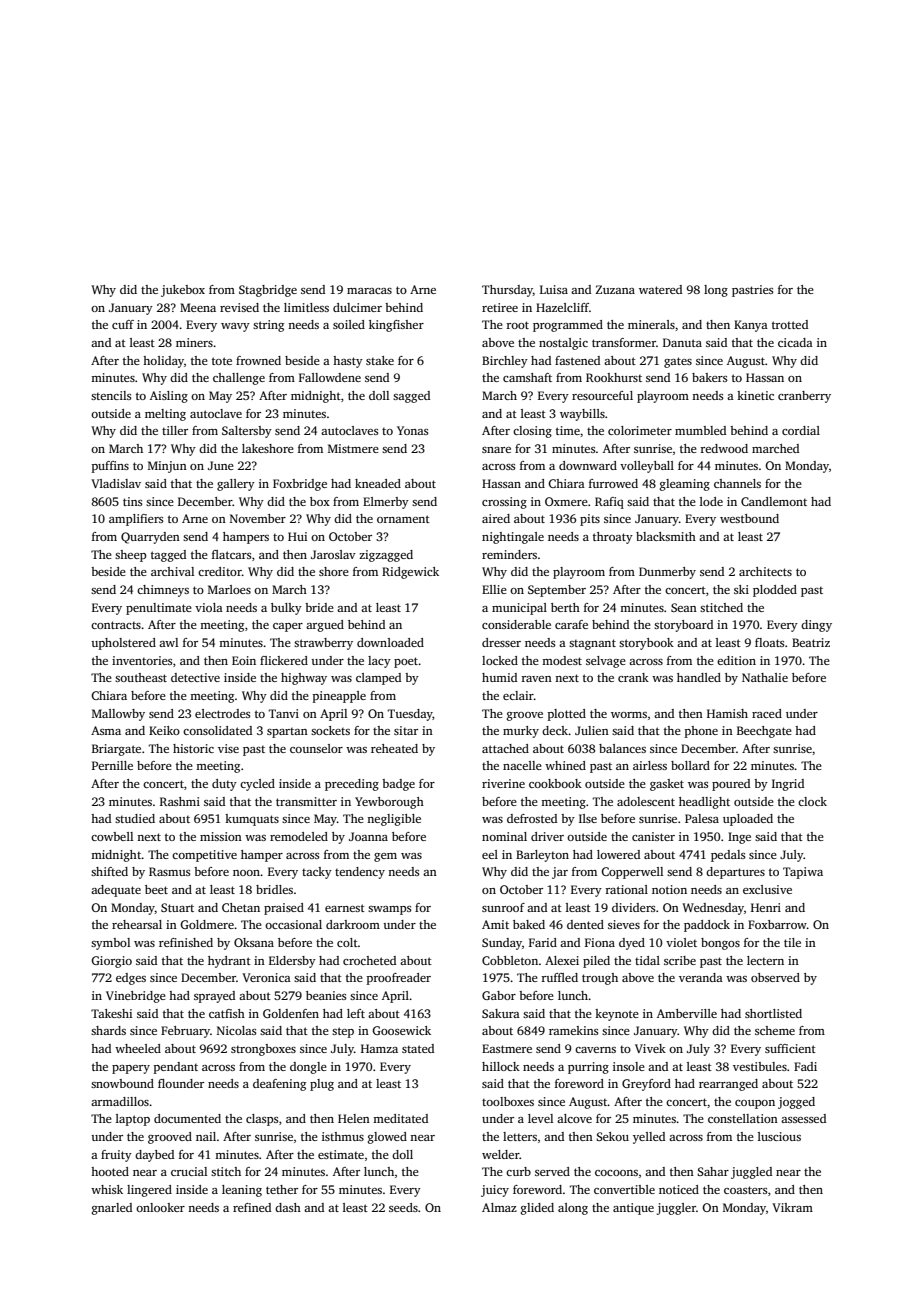 The width and height of the document is (924, 1308). Describe the element at coordinates (532, 818) in the document. I see `defrosted` at that location.
